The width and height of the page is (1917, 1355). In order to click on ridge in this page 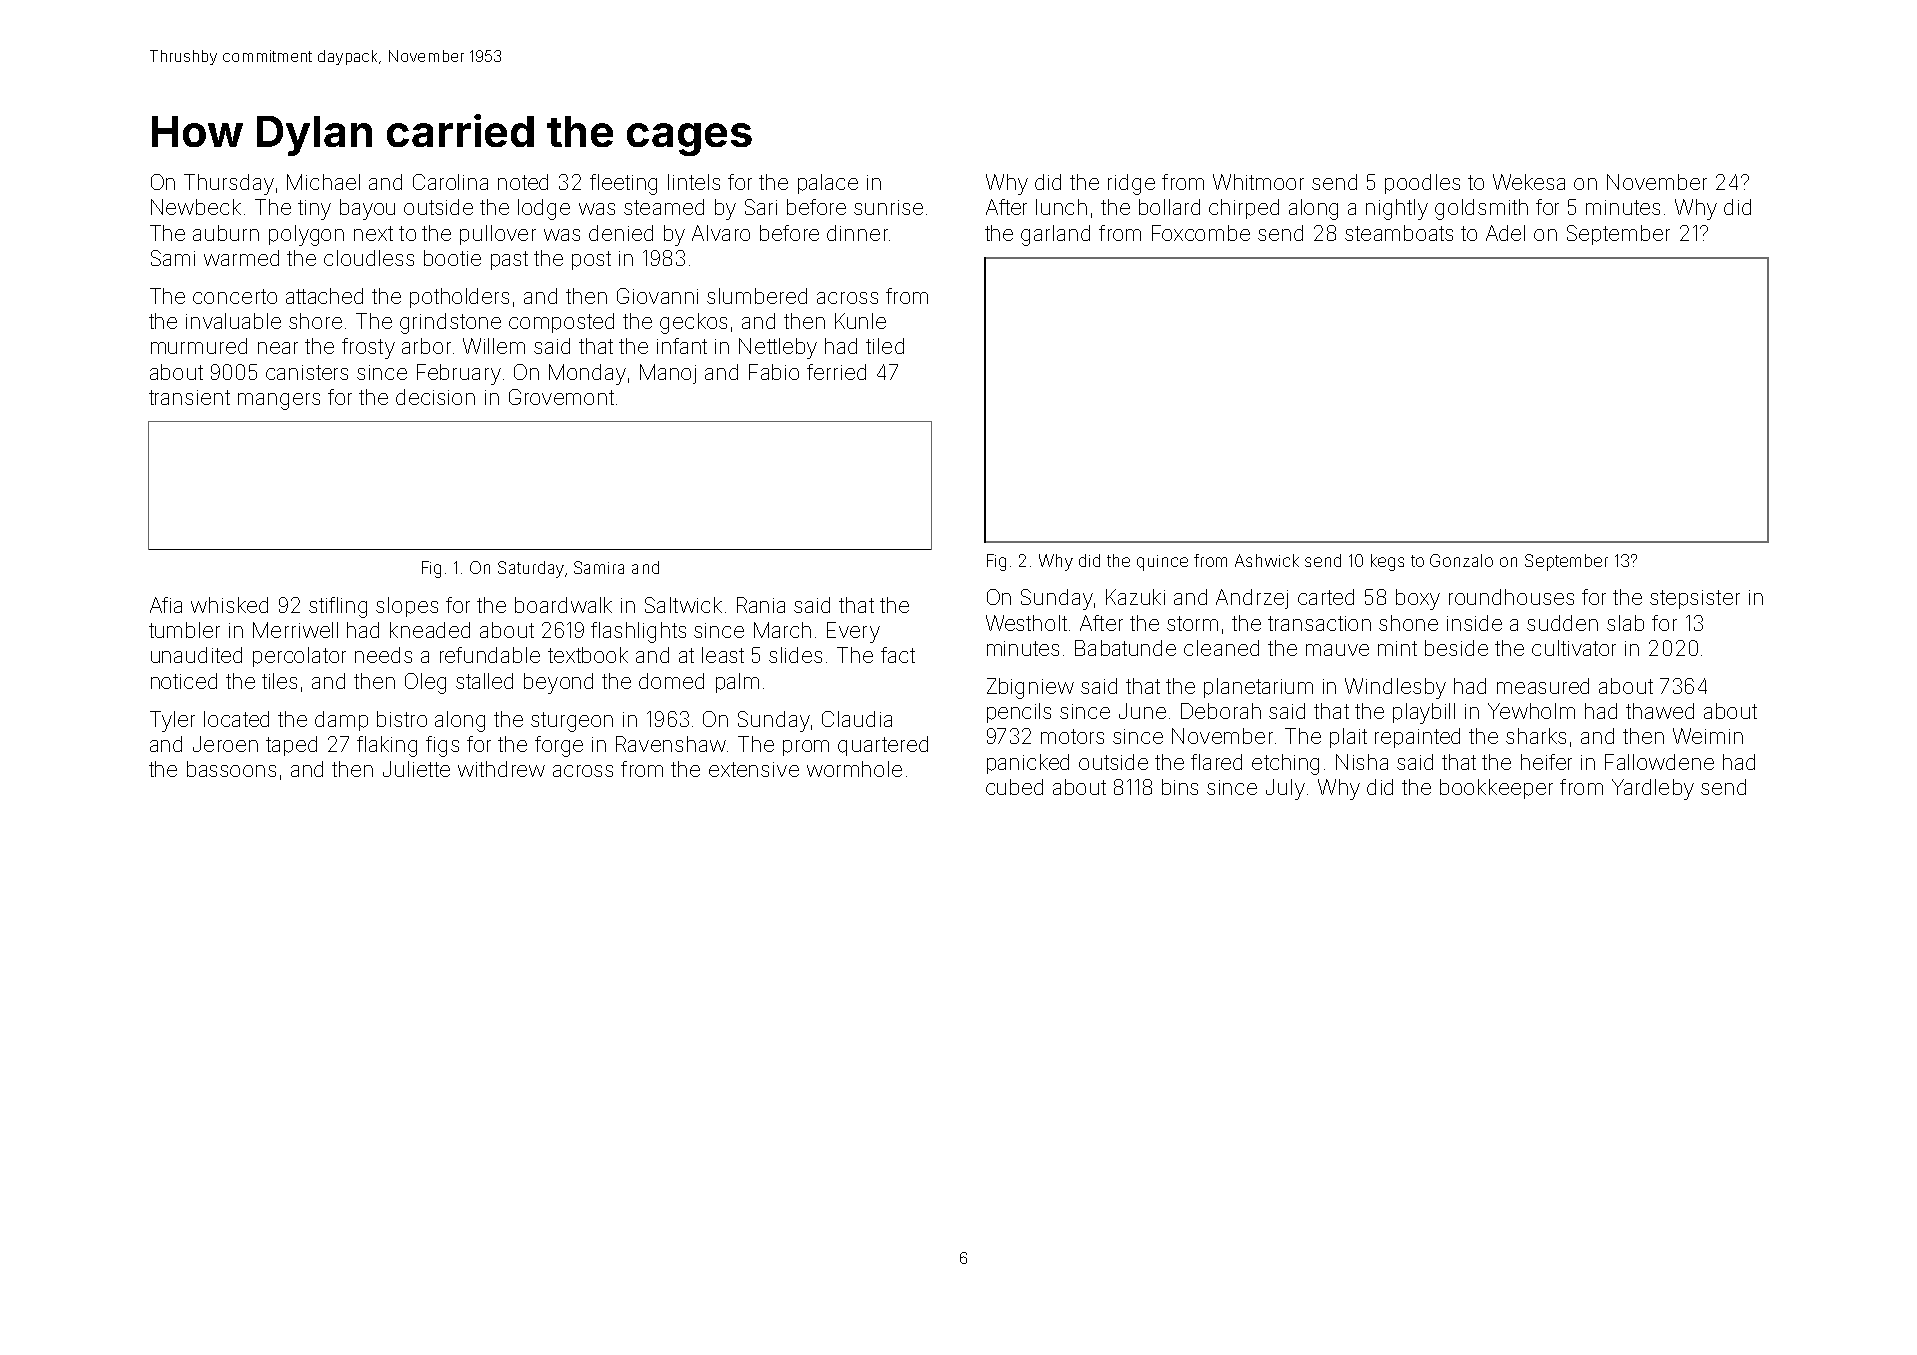, I will do `click(1131, 184)`.
